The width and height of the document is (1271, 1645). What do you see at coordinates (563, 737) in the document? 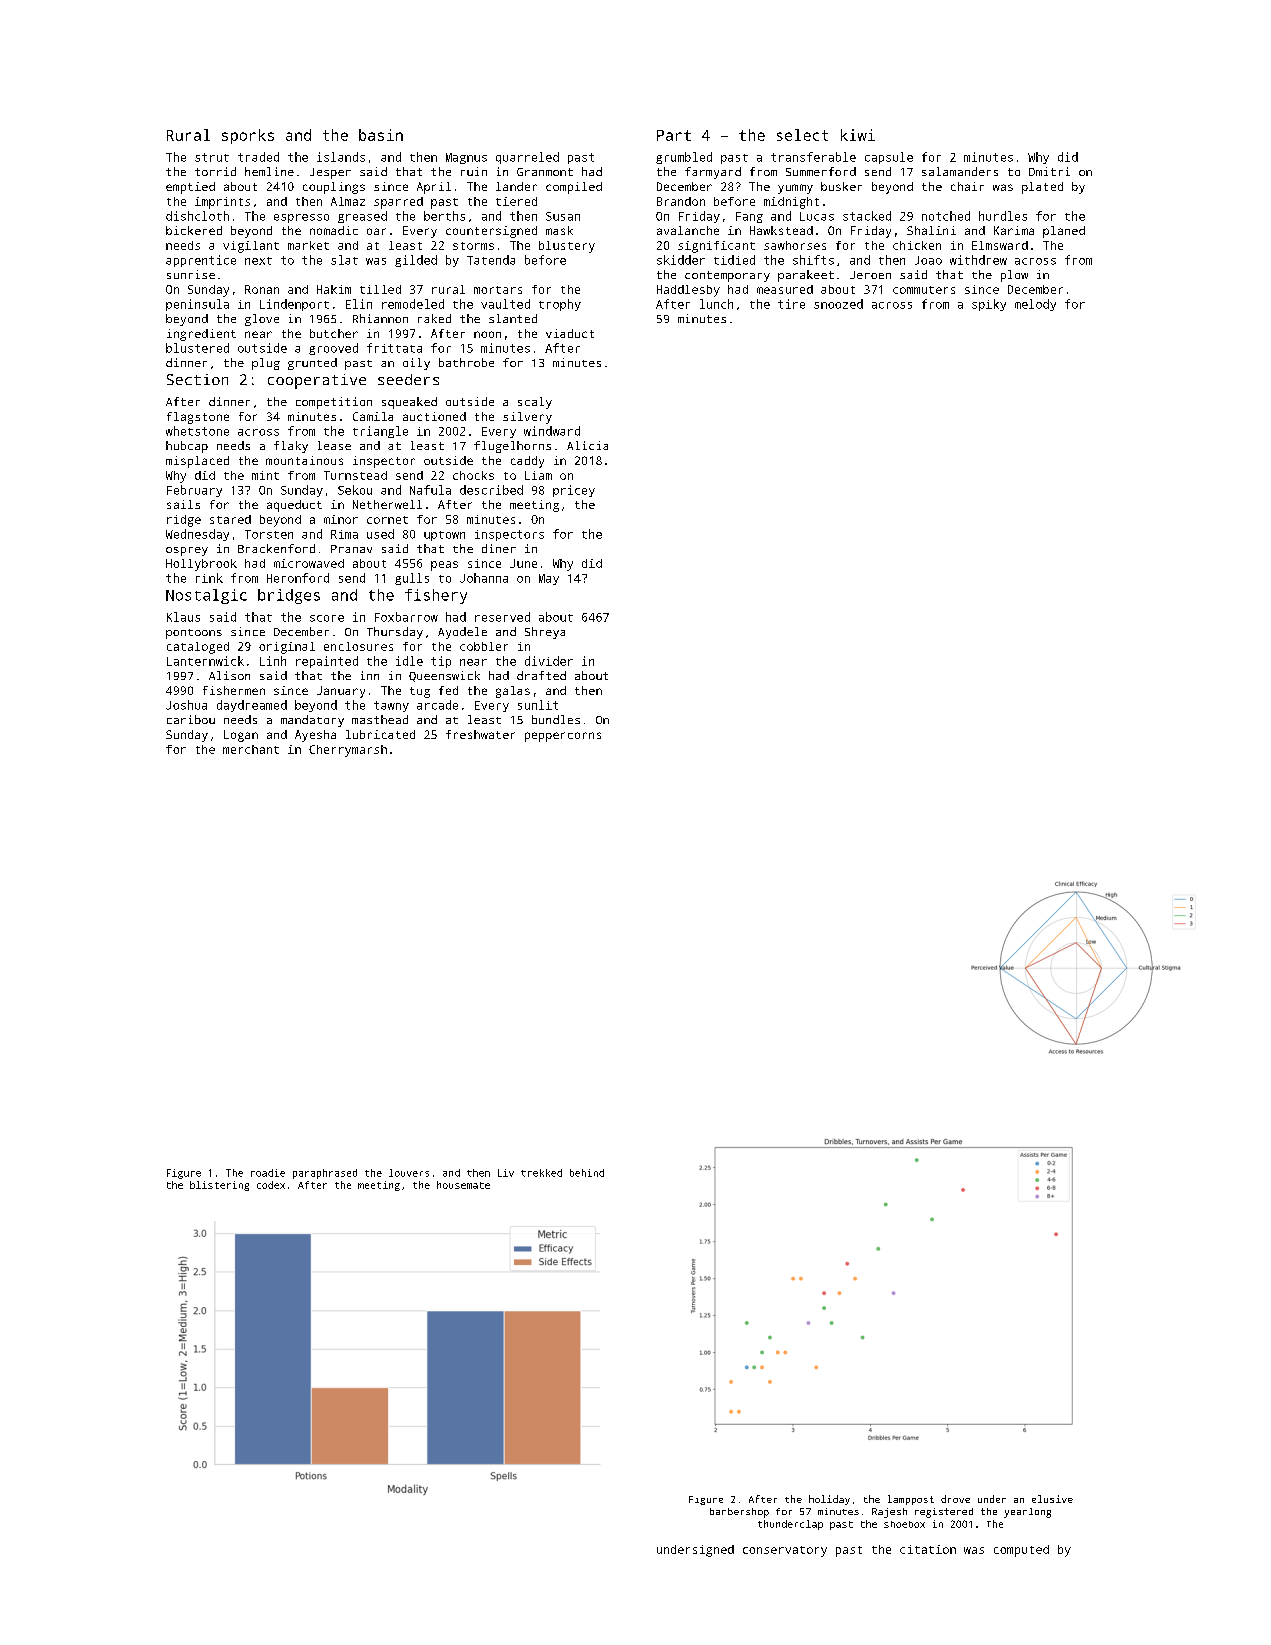
I see `peppercorns` at bounding box center [563, 737].
